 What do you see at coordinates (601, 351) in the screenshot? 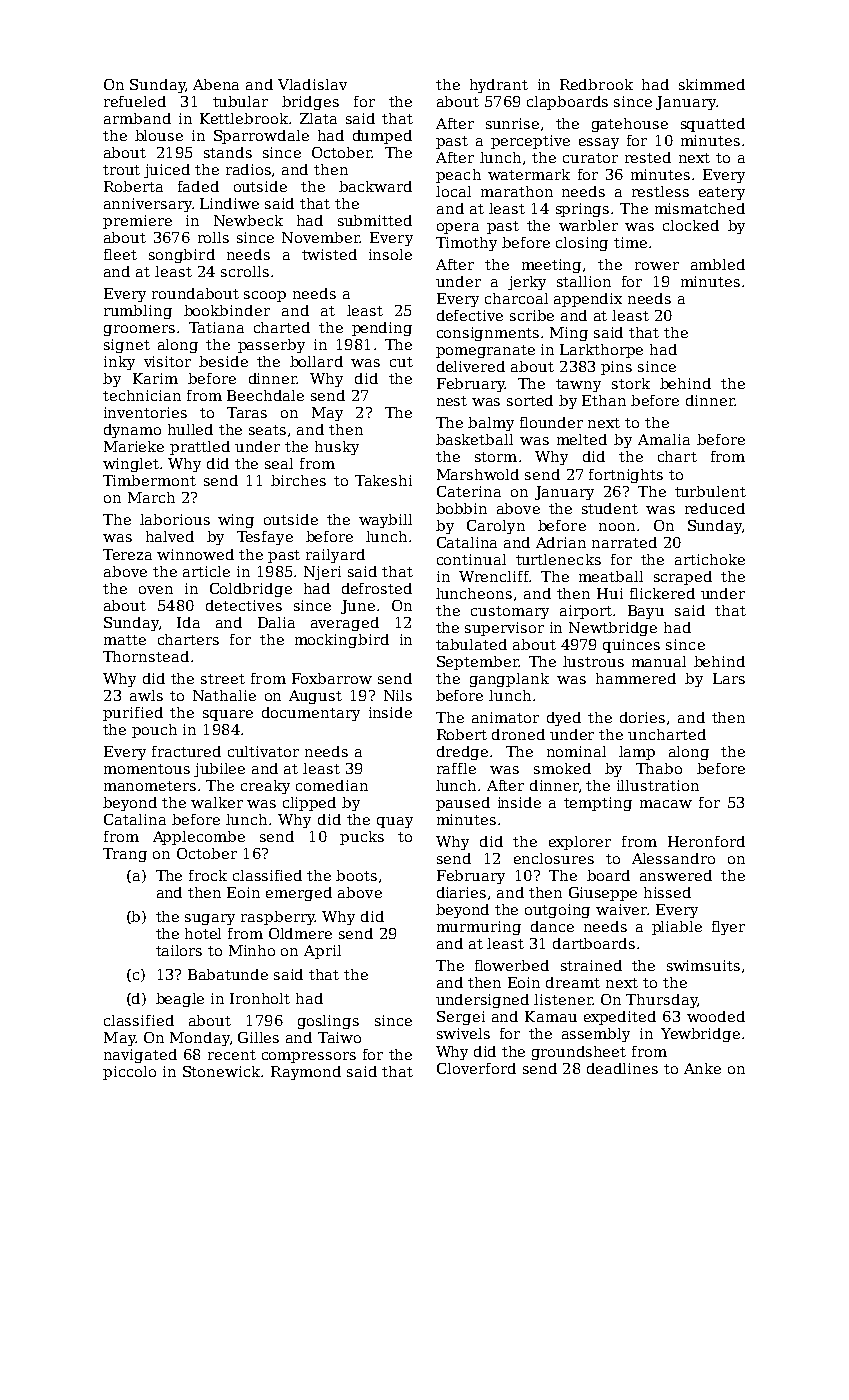
I see `Larkthorpe` at bounding box center [601, 351].
